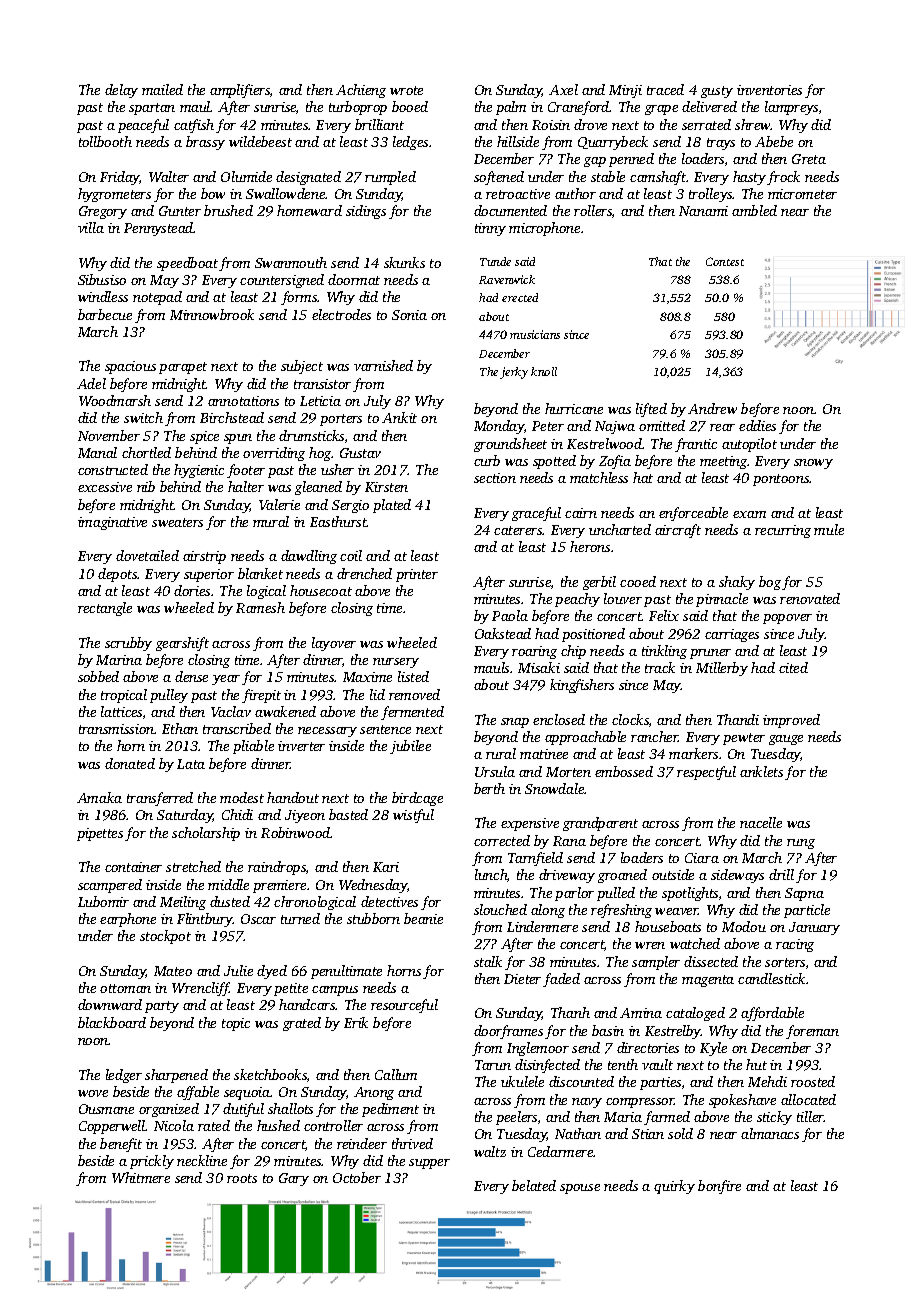 The width and height of the document is (924, 1308). Describe the element at coordinates (121, 91) in the document. I see `delay` at that location.
